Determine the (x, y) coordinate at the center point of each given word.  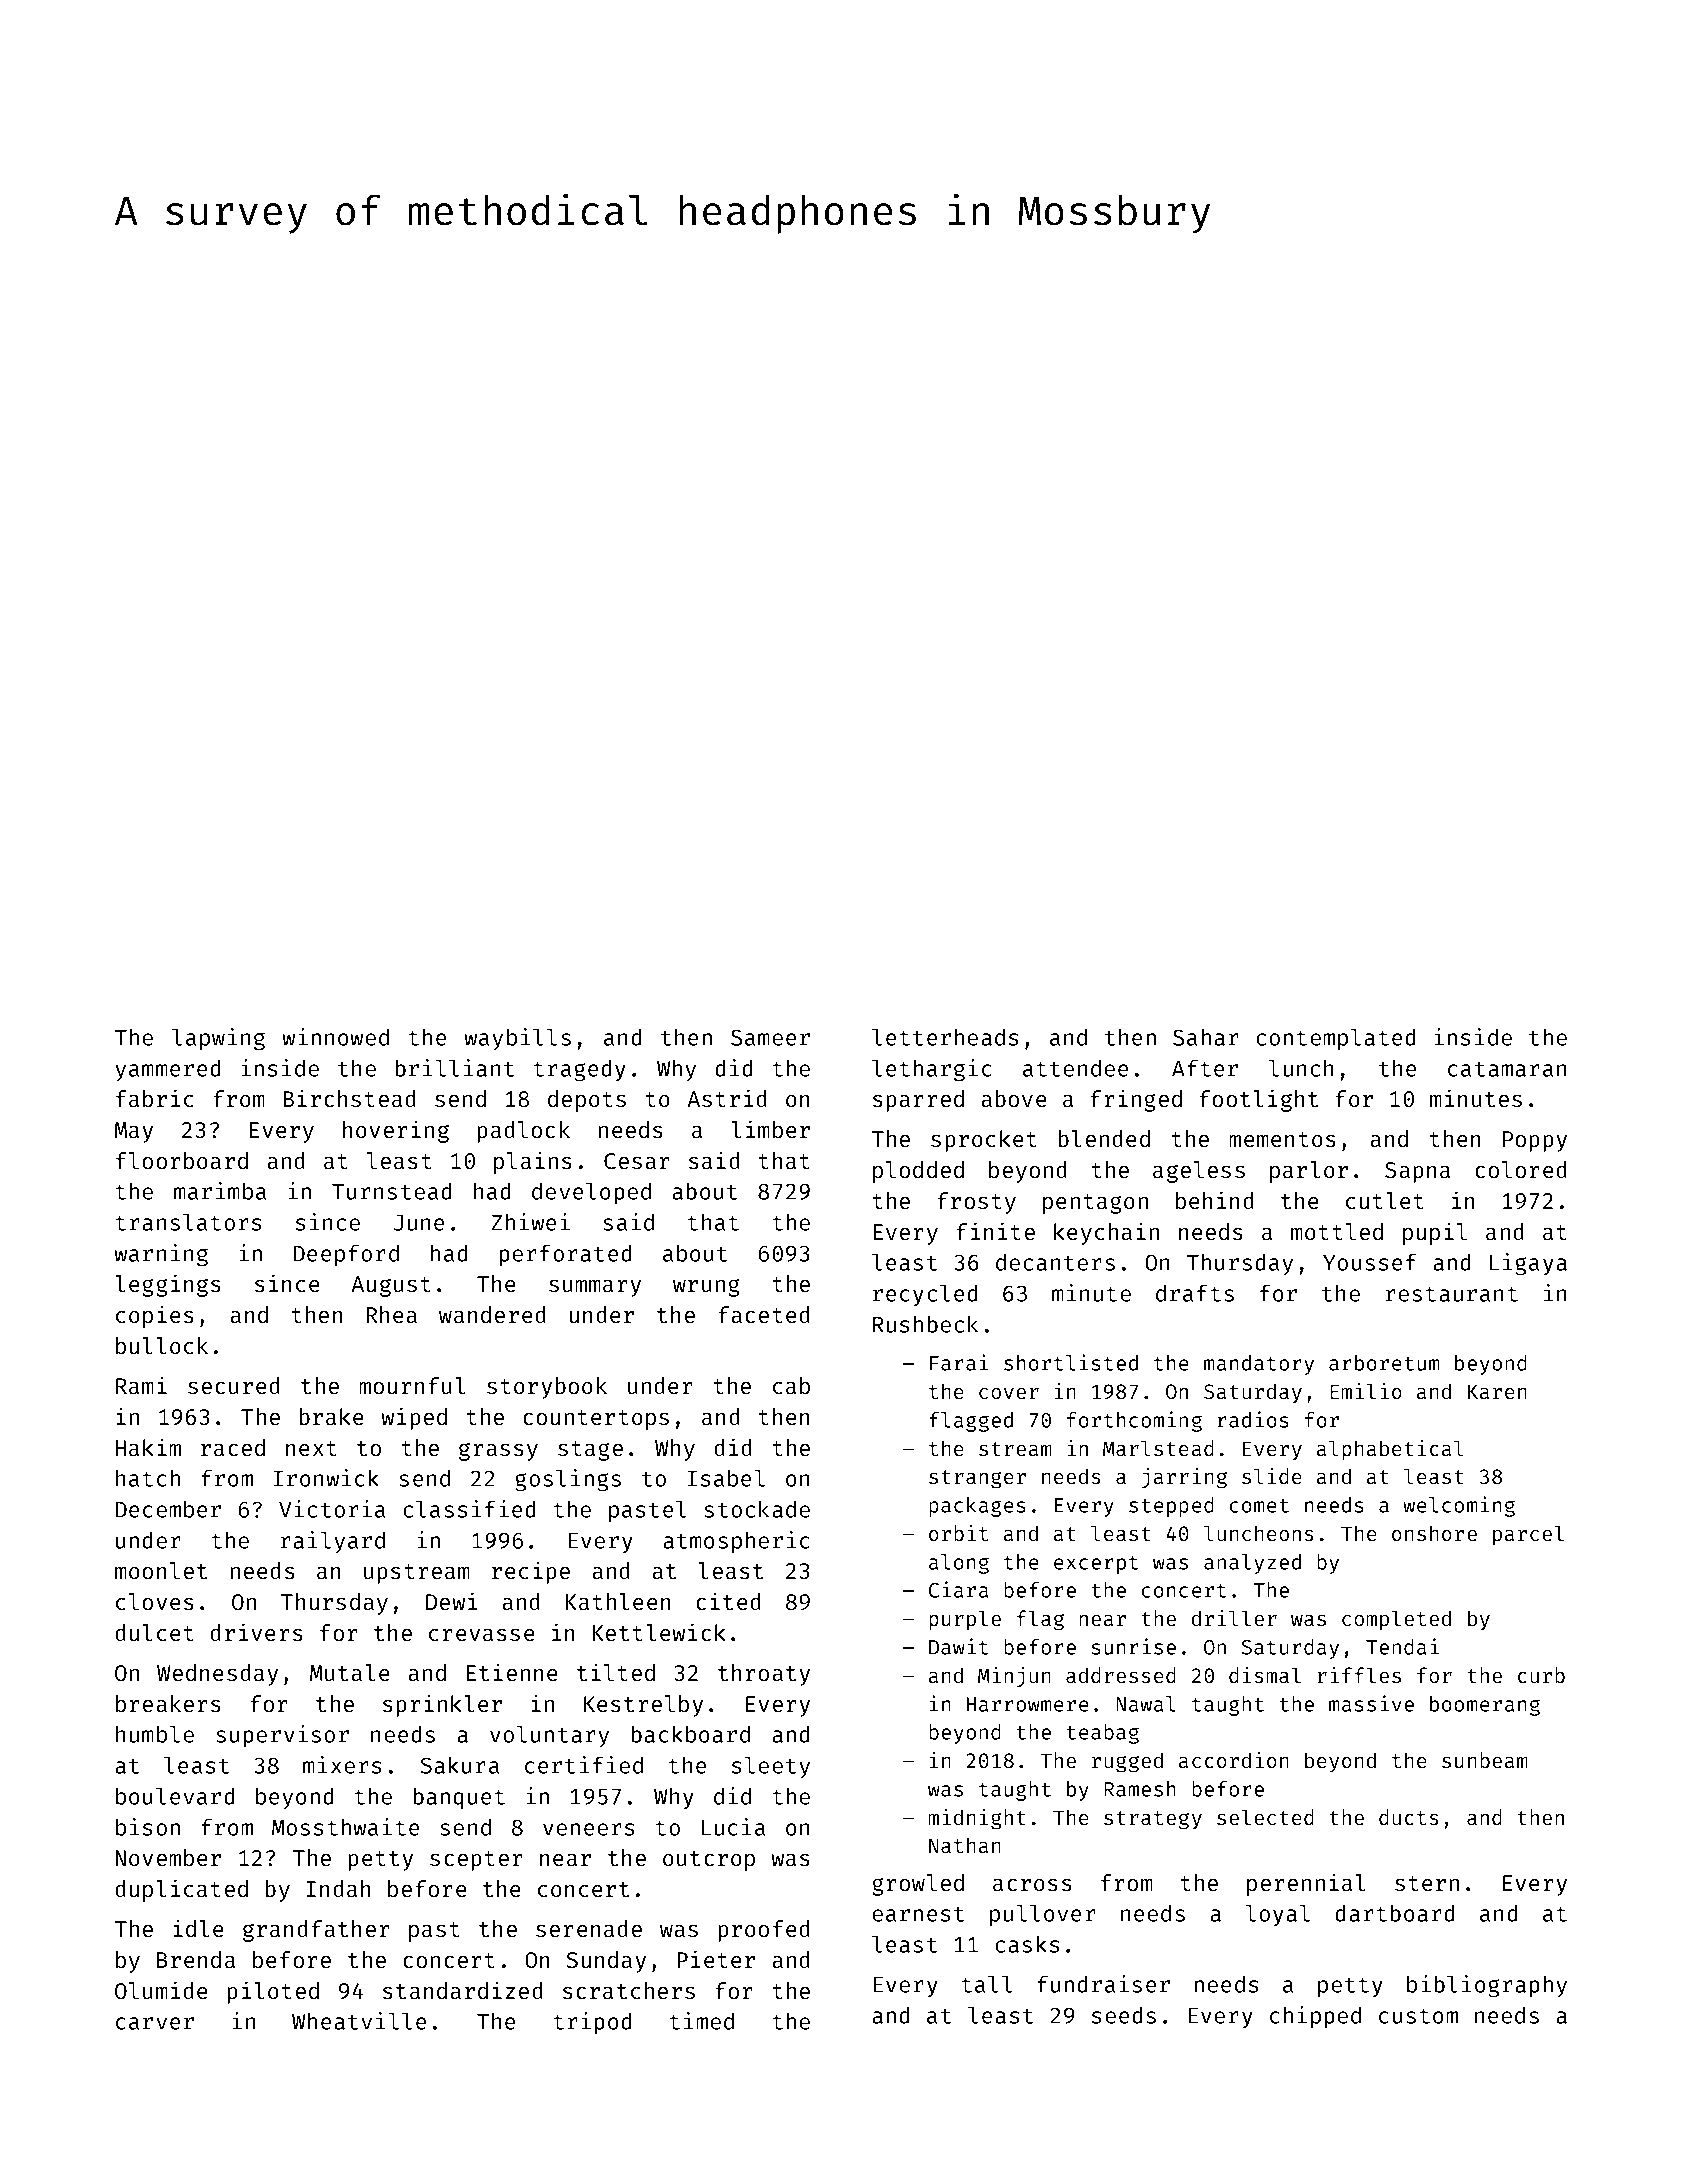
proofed (764, 1931)
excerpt (1096, 1565)
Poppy (1535, 1141)
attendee (1076, 1068)
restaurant (1452, 1294)
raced (233, 1447)
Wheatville (359, 2021)
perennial (1306, 1884)
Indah (339, 1888)
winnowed (335, 1037)
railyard (333, 1542)
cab (791, 1385)
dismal (1265, 1675)
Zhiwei (530, 1222)
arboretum (1384, 1363)
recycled (925, 1295)
